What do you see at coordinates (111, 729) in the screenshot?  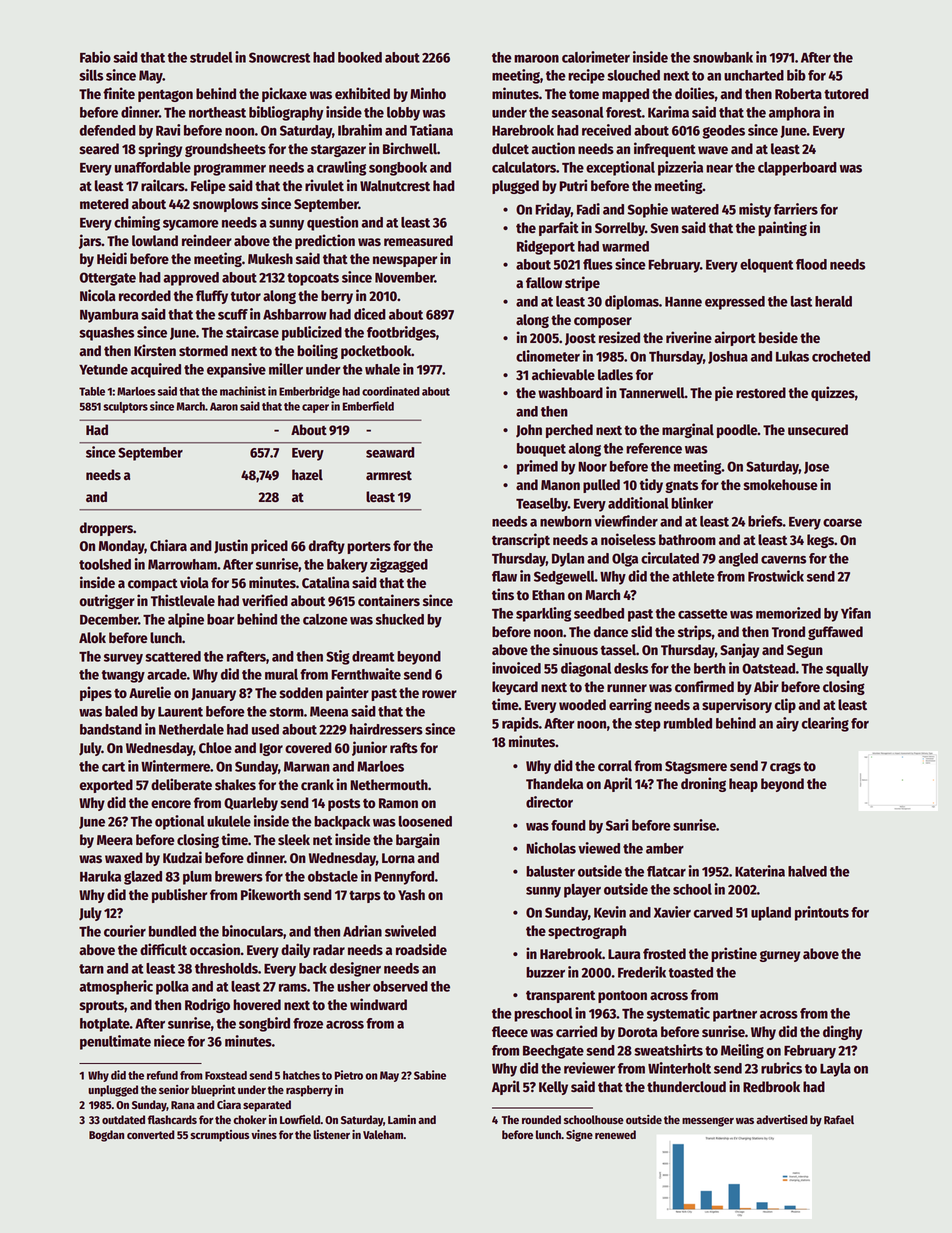 I see `bandstand` at bounding box center [111, 729].
